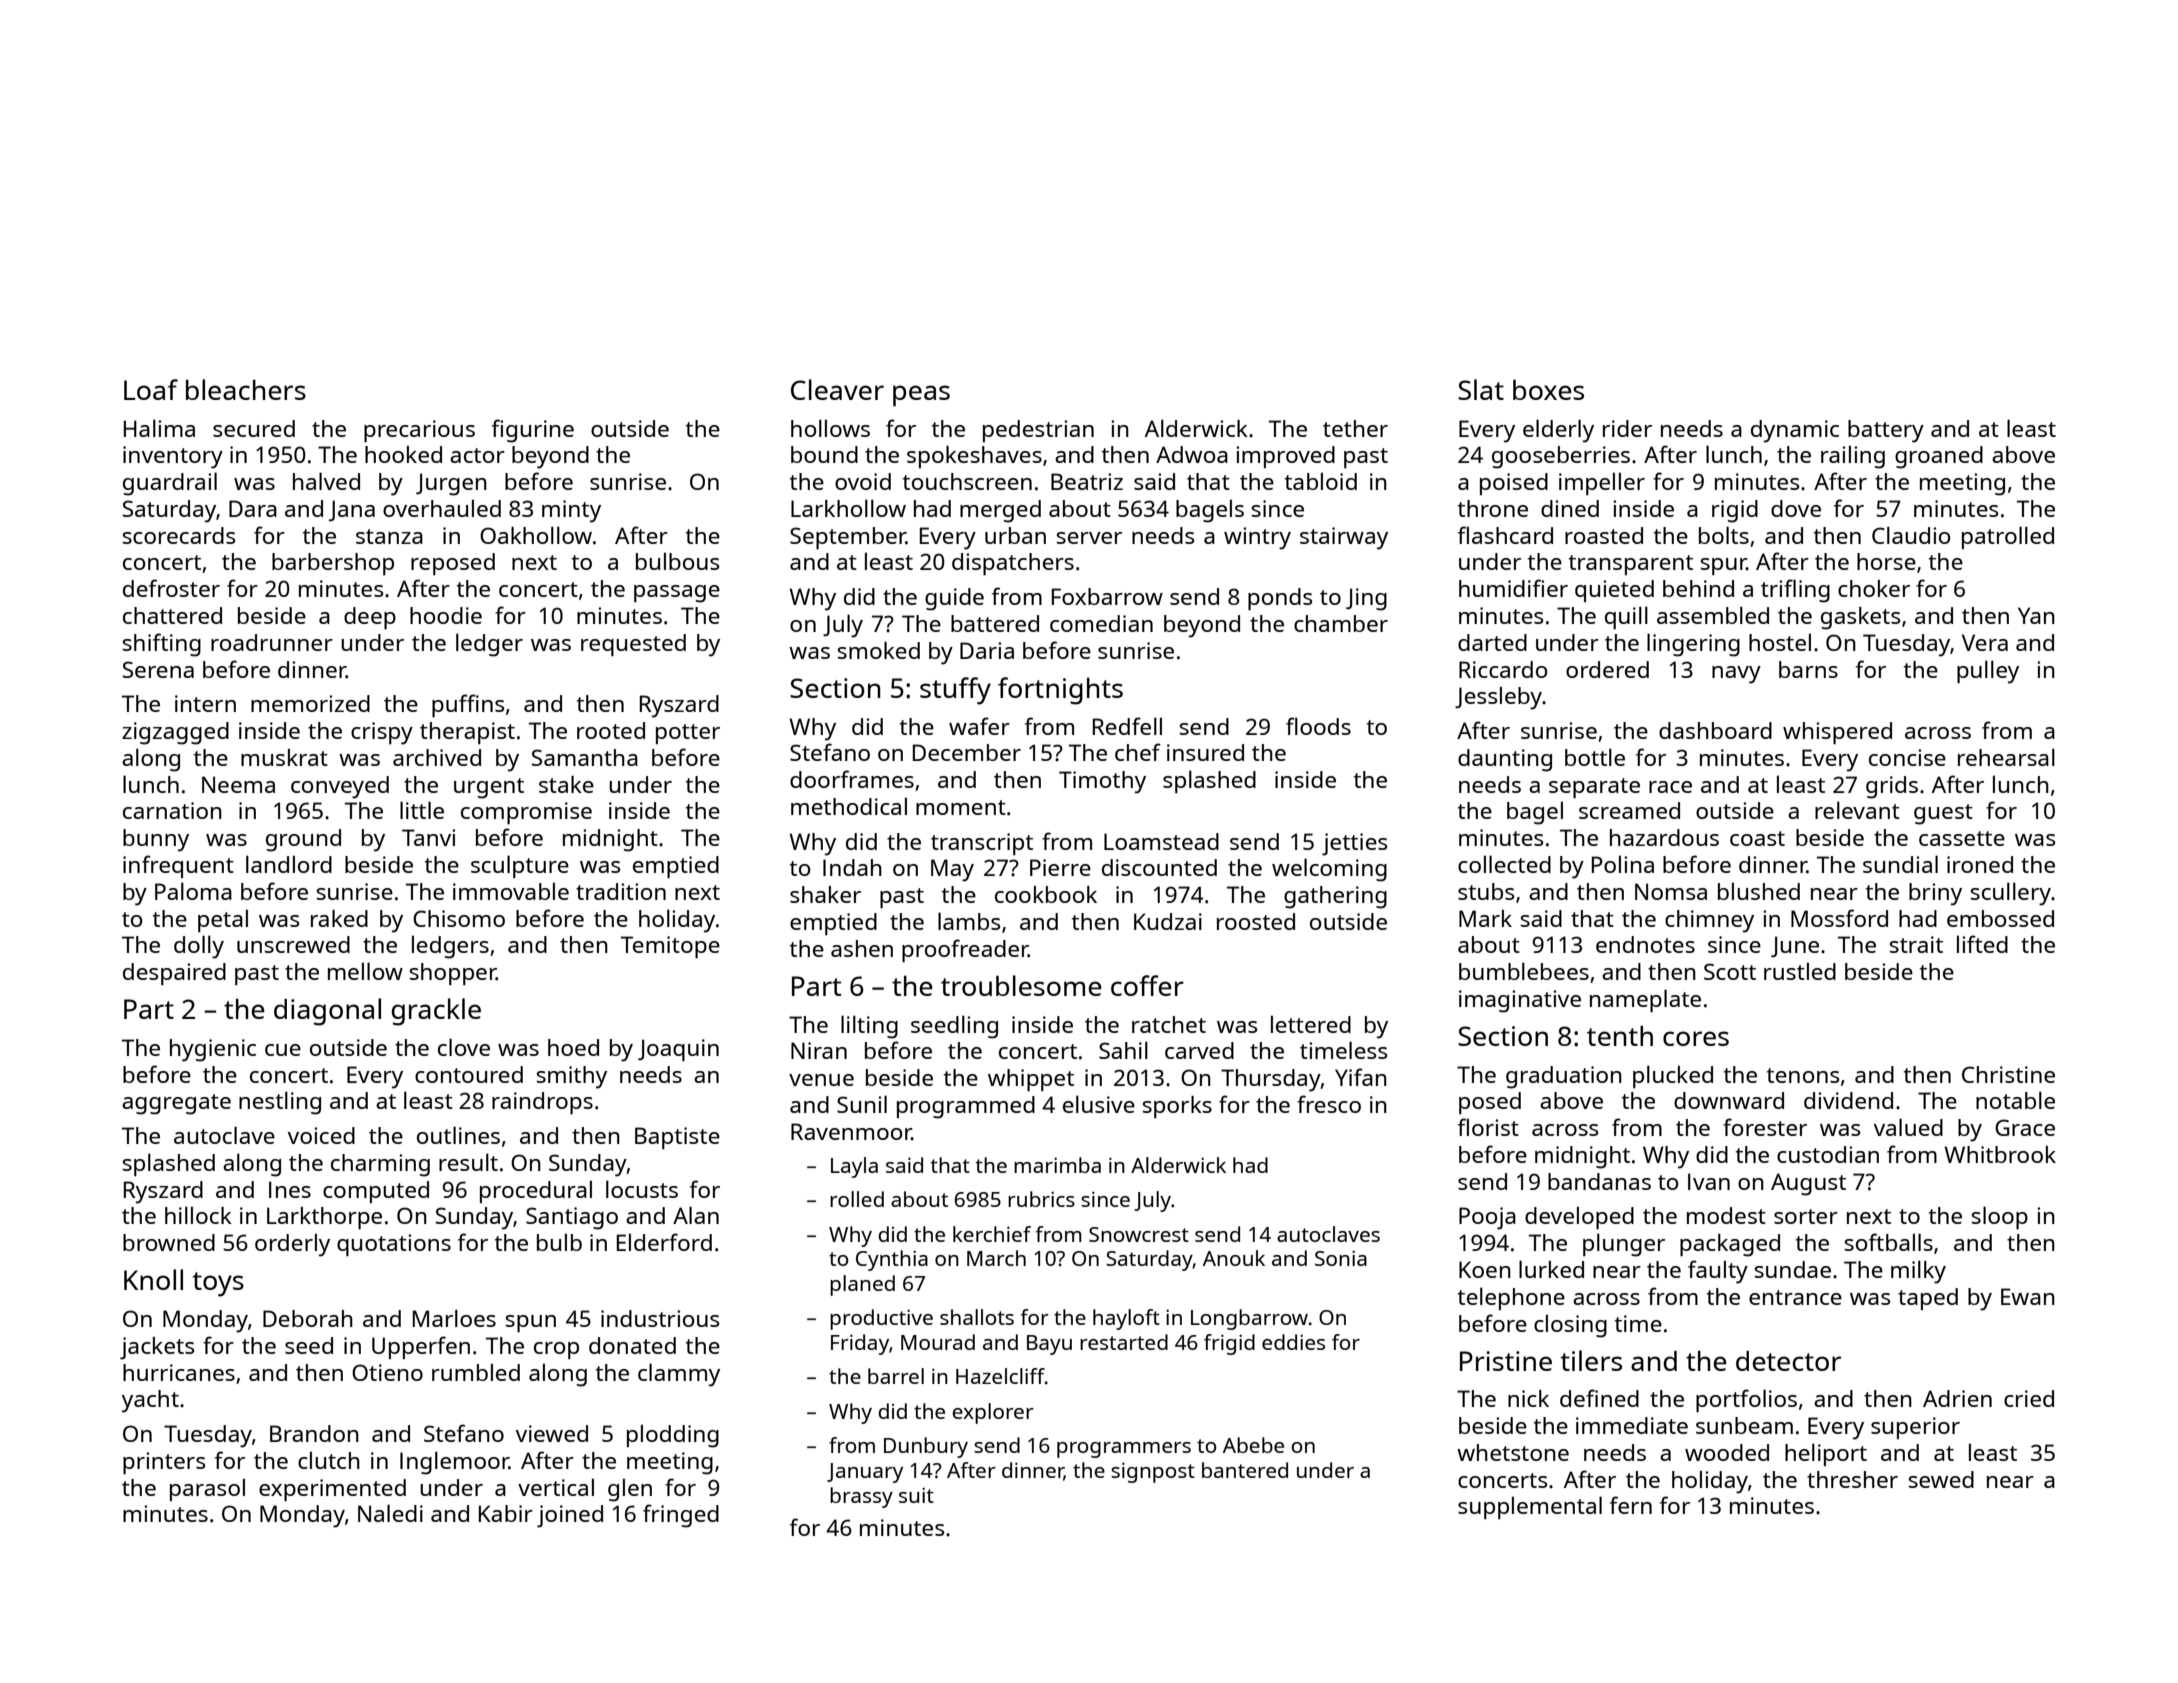 The width and height of the screenshot is (2178, 1683). What do you see at coordinates (1101, 623) in the screenshot?
I see `comedian` at bounding box center [1101, 623].
